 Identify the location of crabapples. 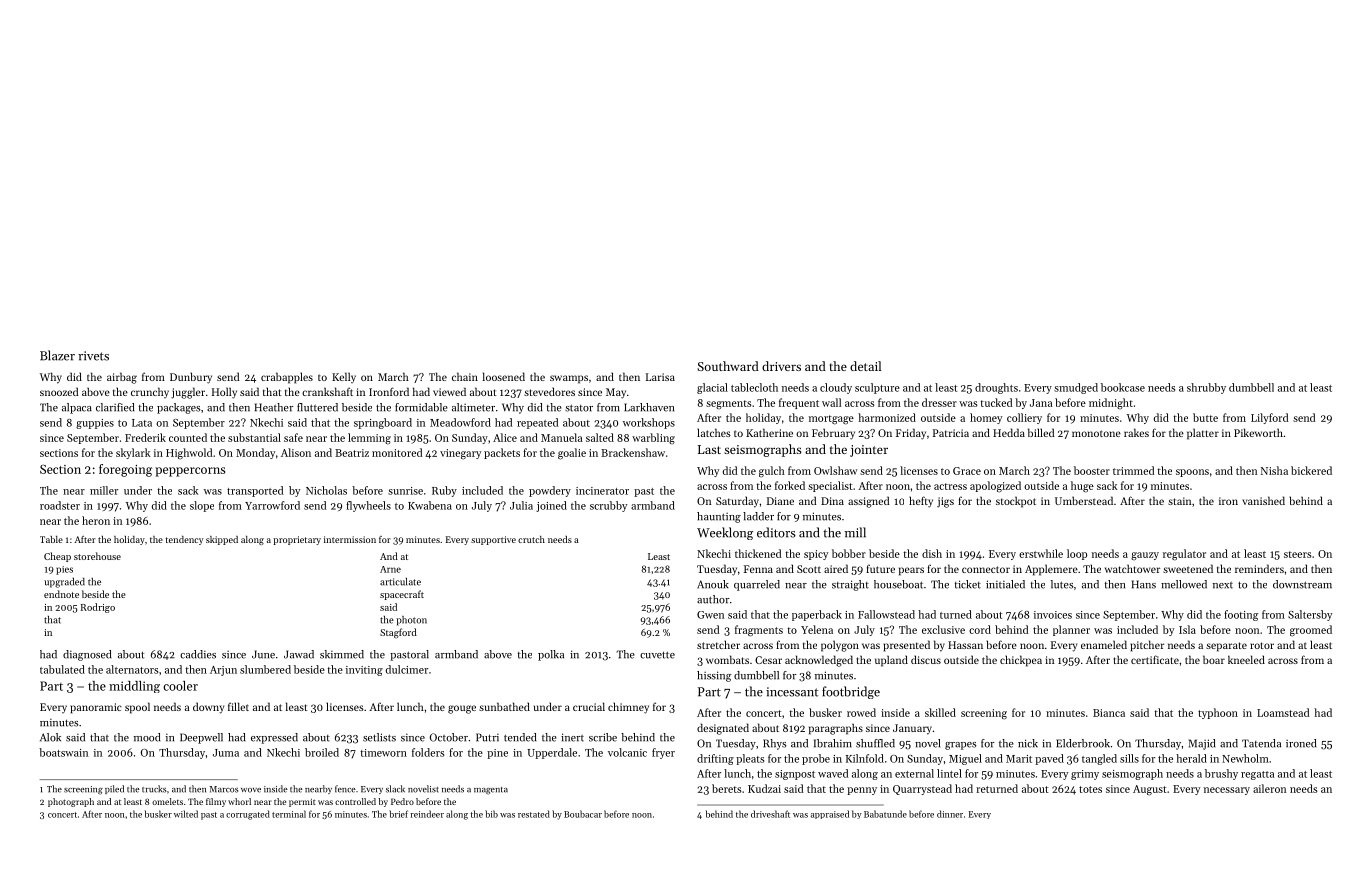
(287, 378).
